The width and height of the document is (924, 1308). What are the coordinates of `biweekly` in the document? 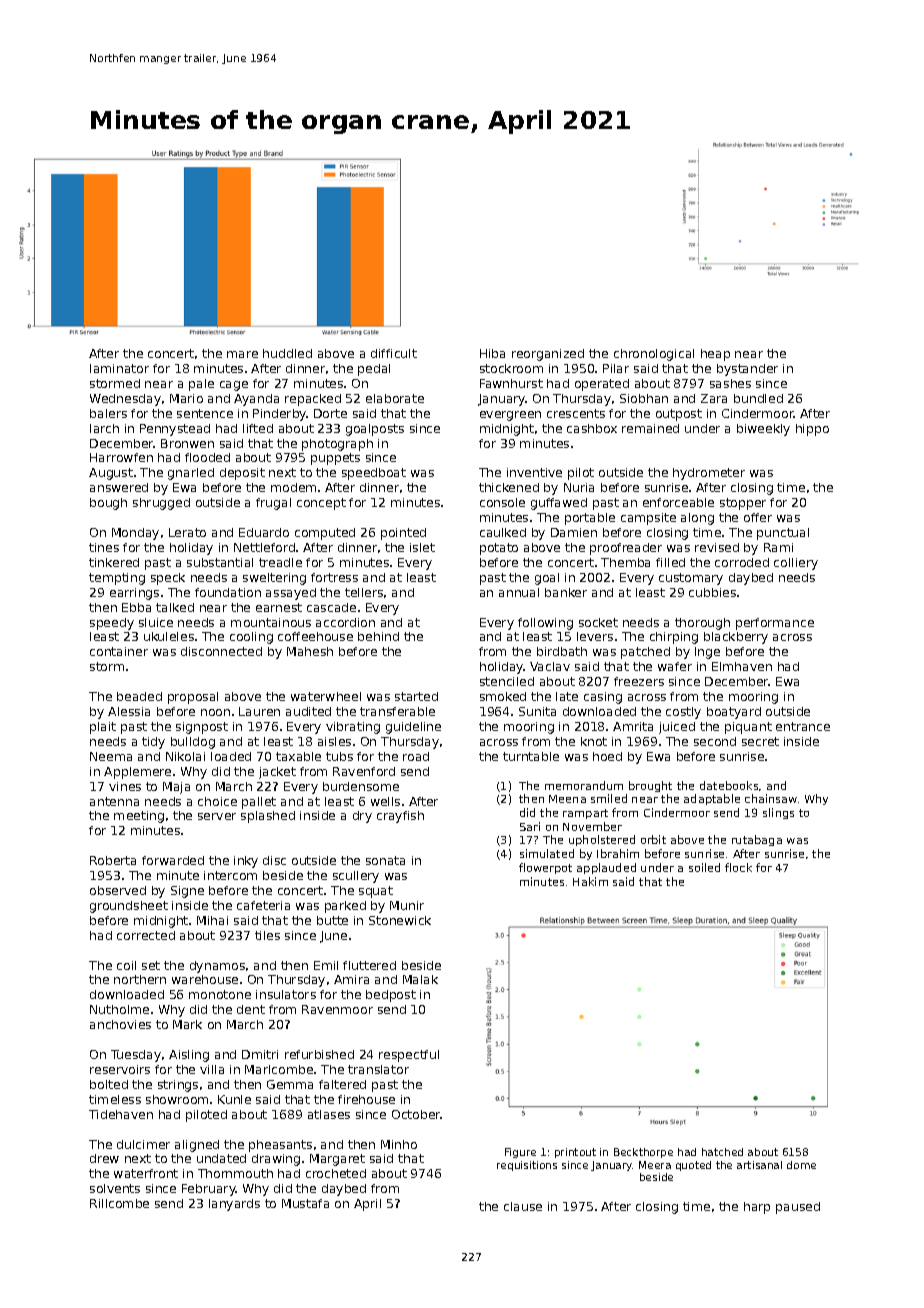 It's located at (763, 430).
